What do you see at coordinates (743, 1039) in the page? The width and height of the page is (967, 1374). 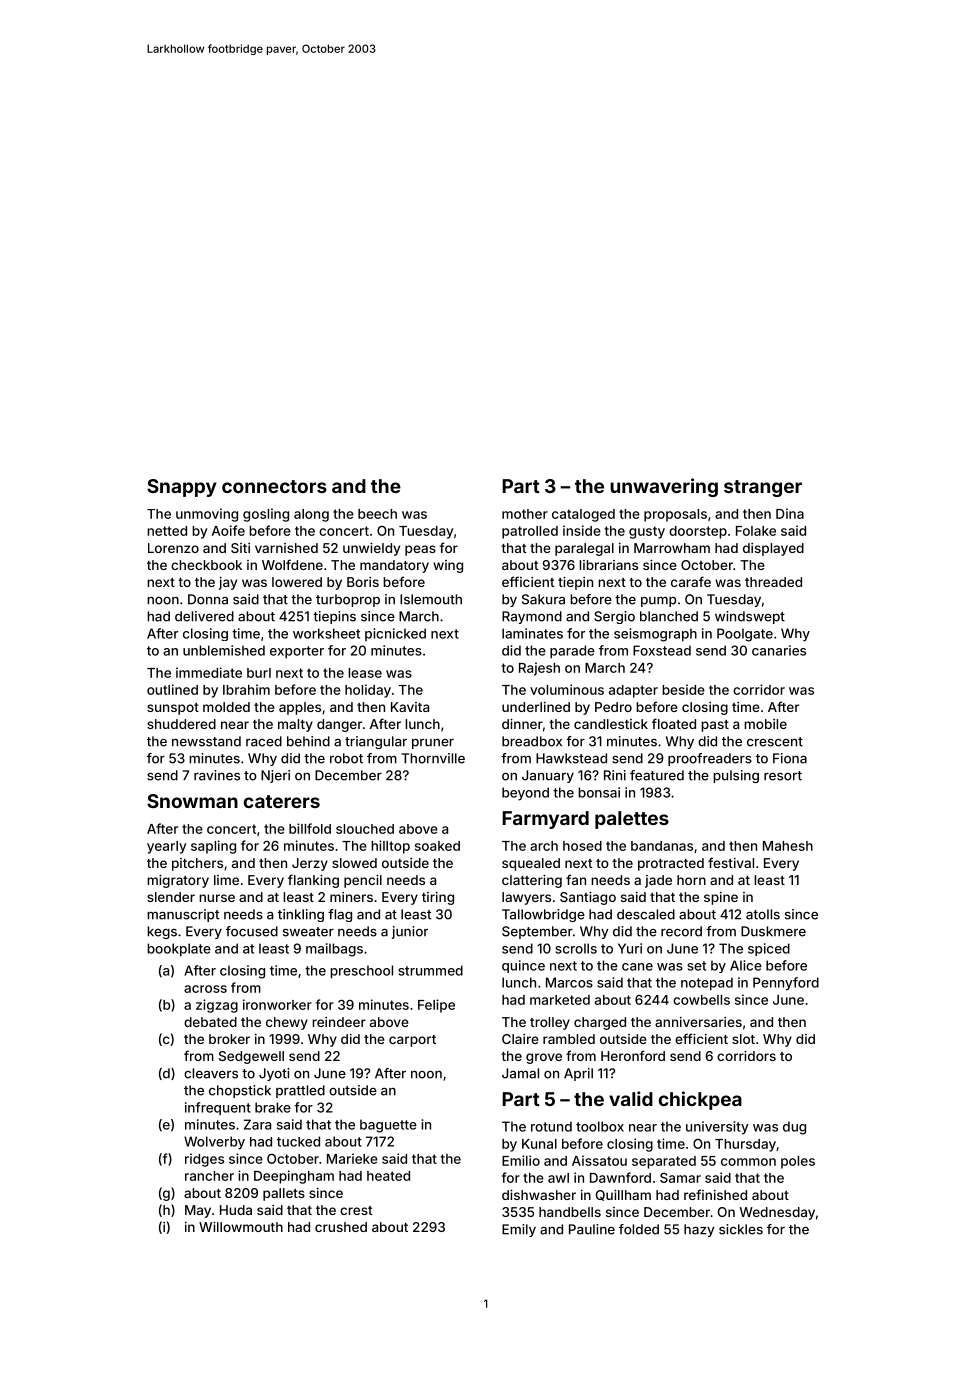 I see `slot` at bounding box center [743, 1039].
